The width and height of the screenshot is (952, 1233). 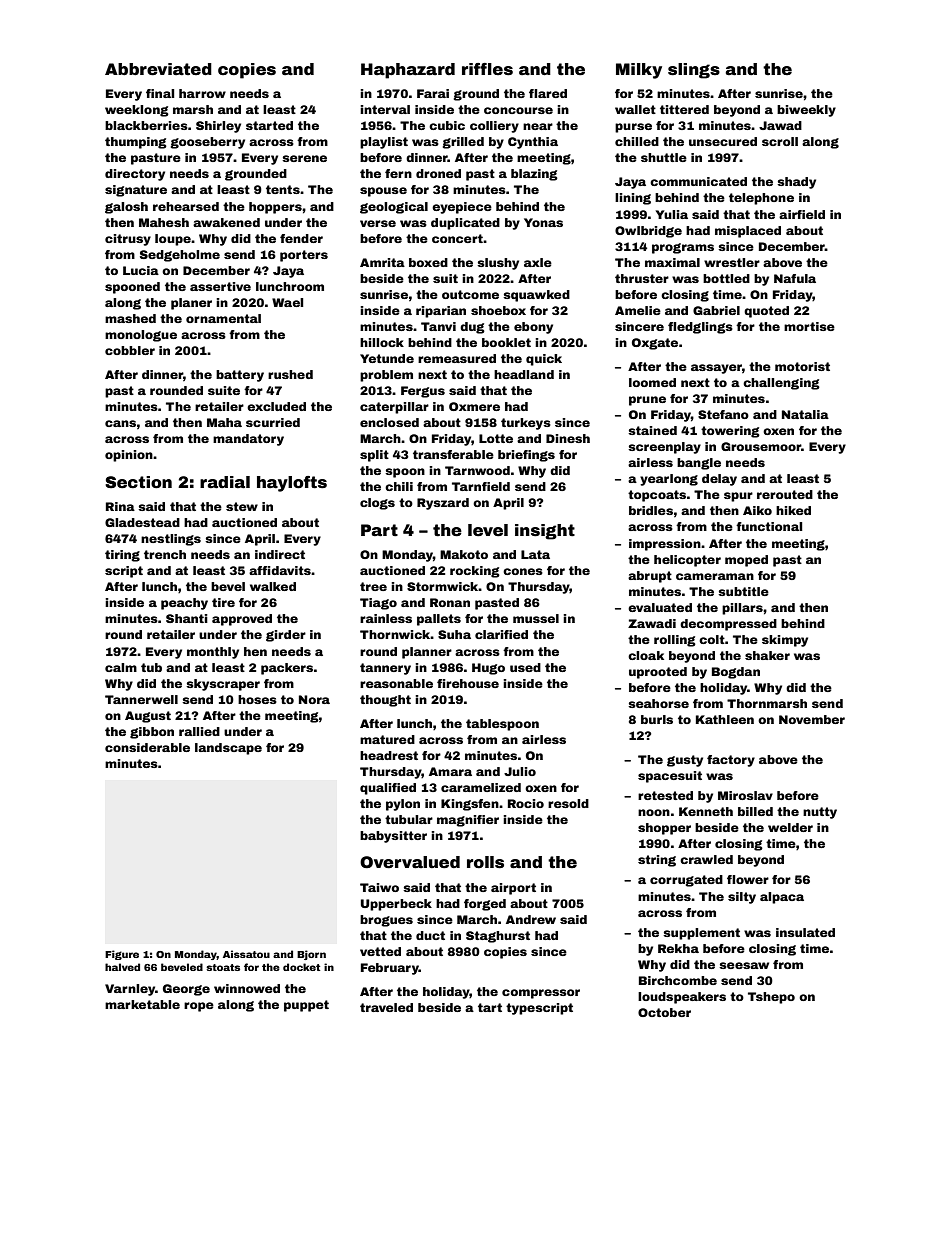 I want to click on Amara, so click(x=450, y=771).
